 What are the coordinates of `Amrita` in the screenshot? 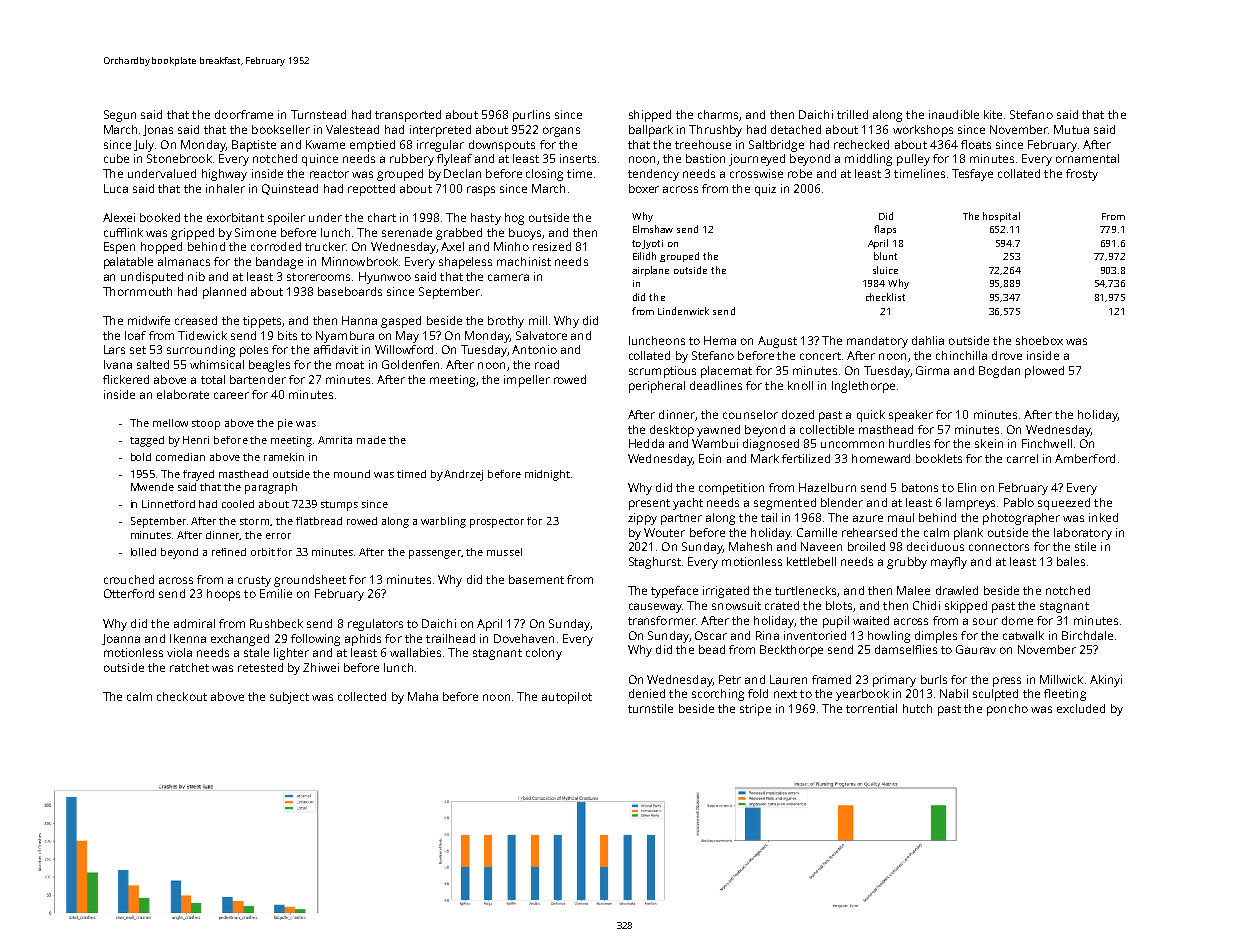 It's located at (335, 440).
